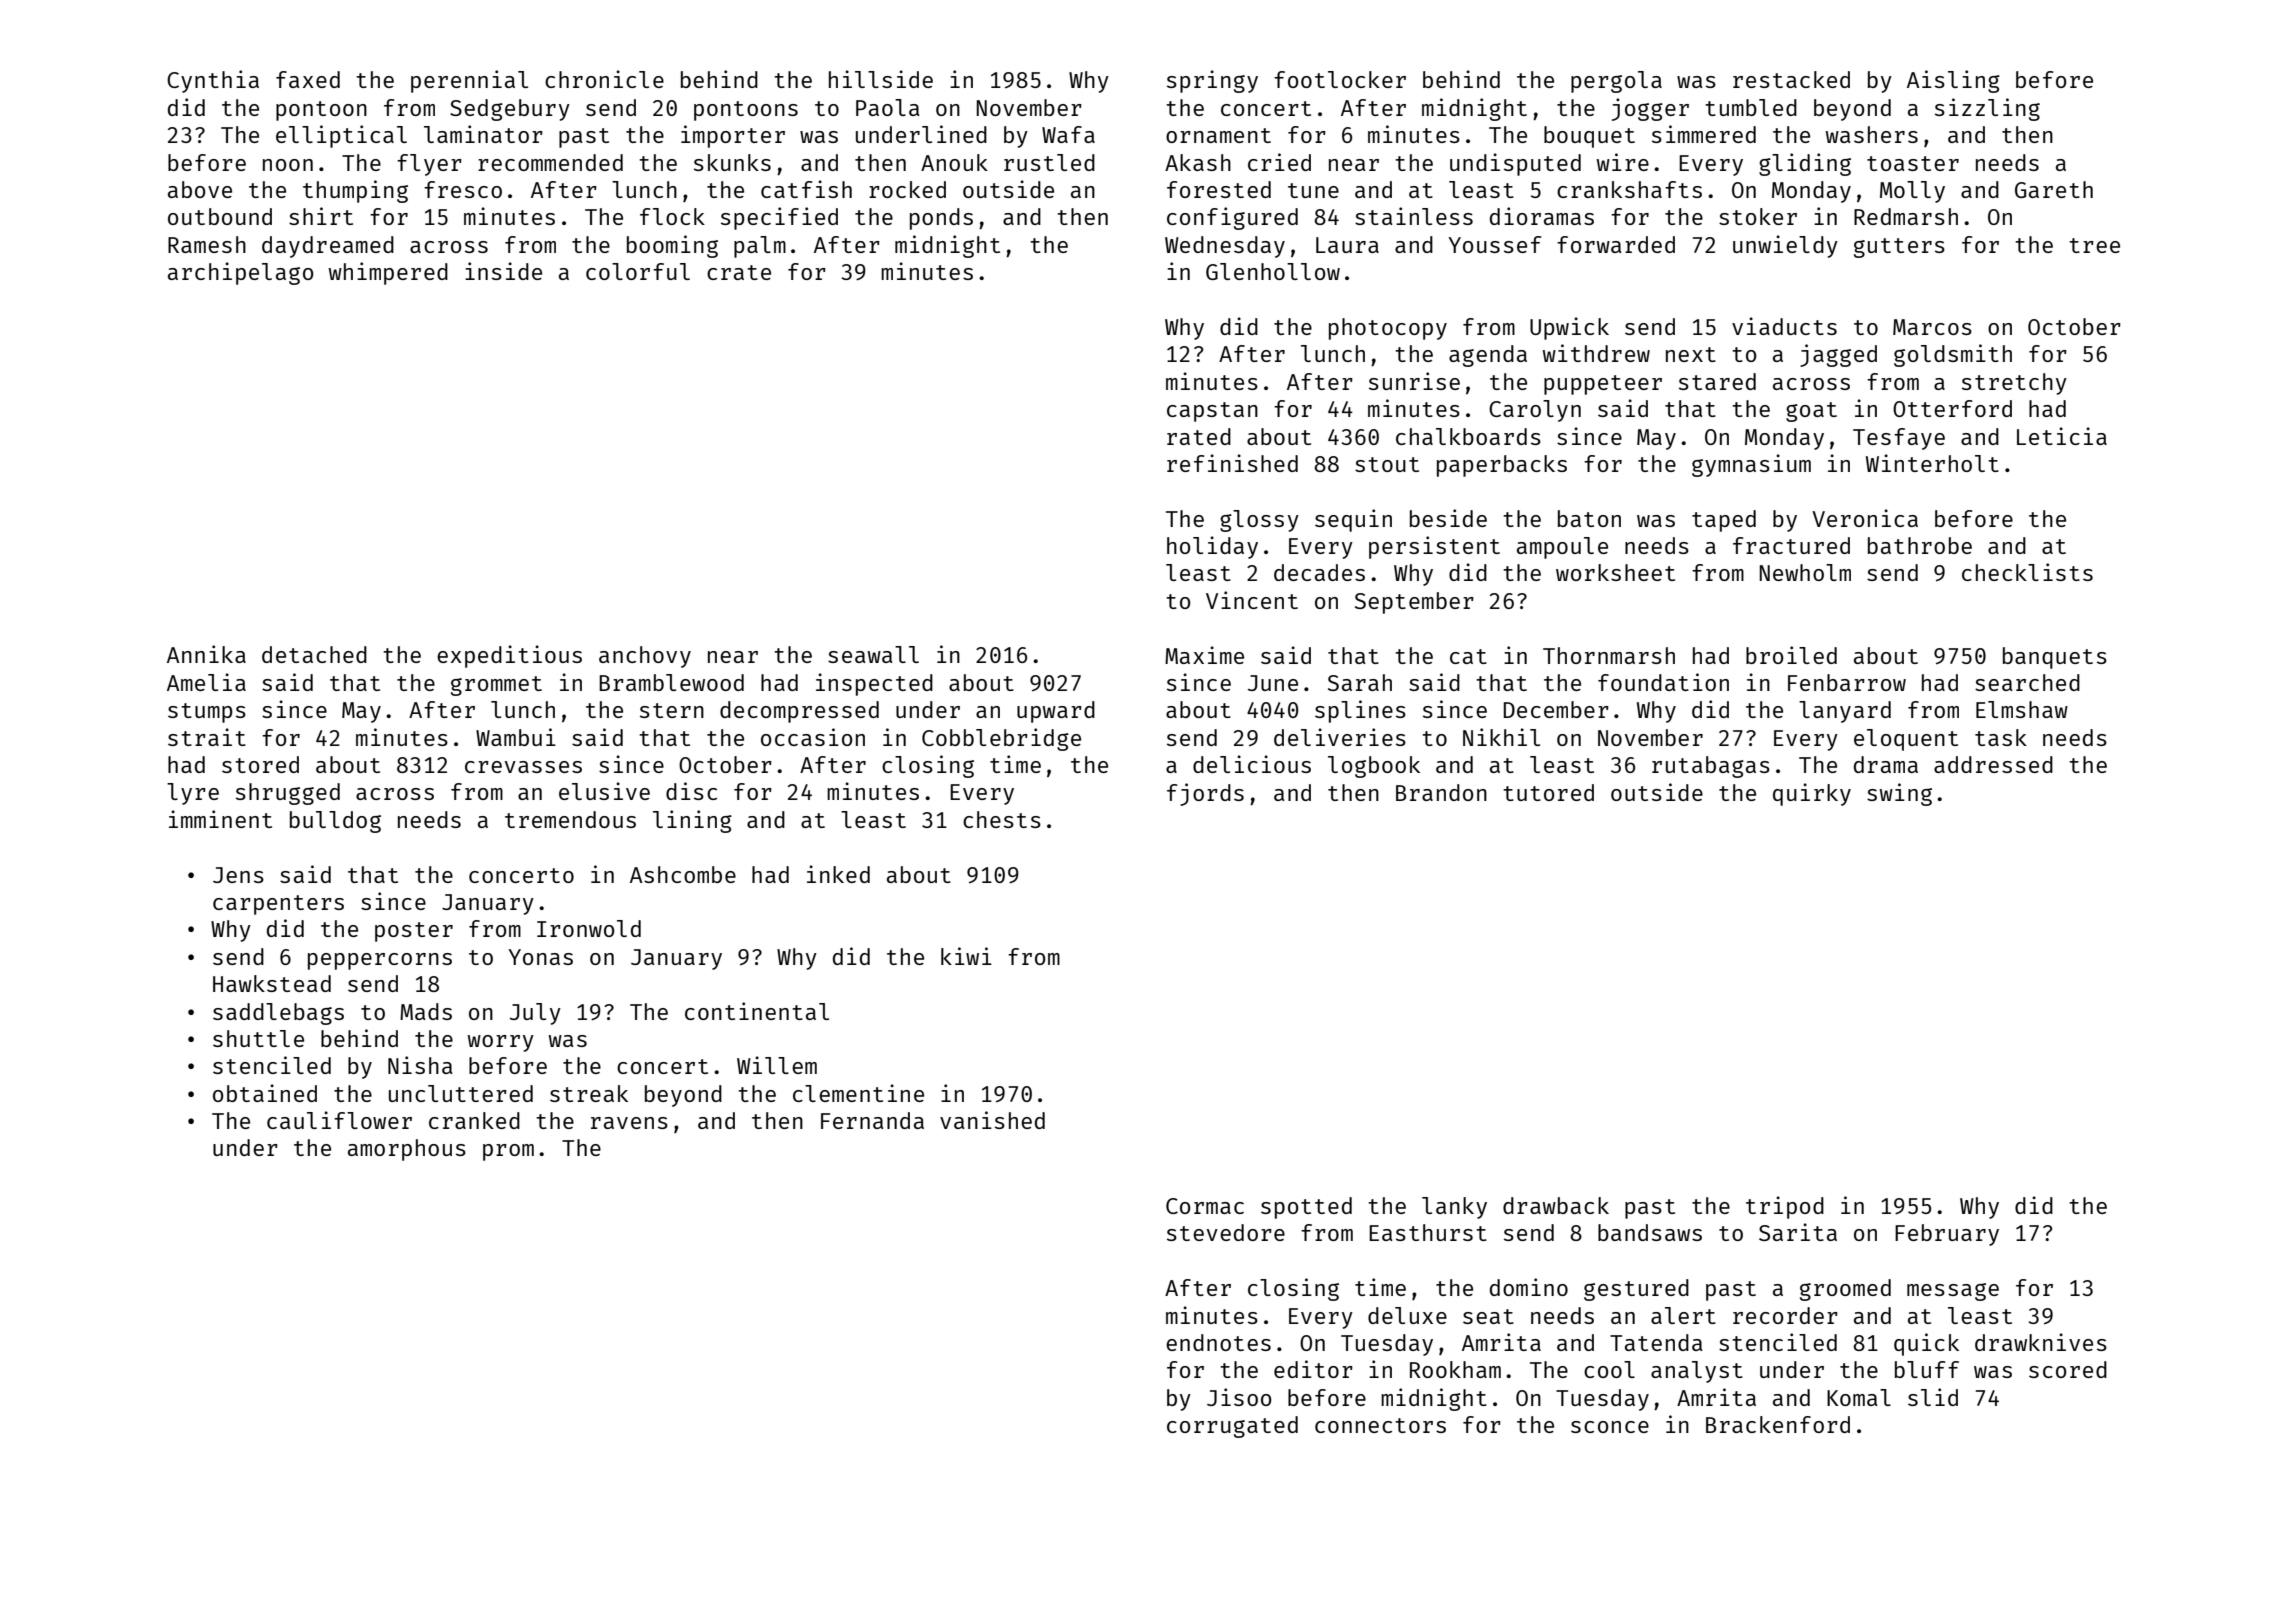  What do you see at coordinates (1232, 1427) in the screenshot?
I see `corrugated` at bounding box center [1232, 1427].
